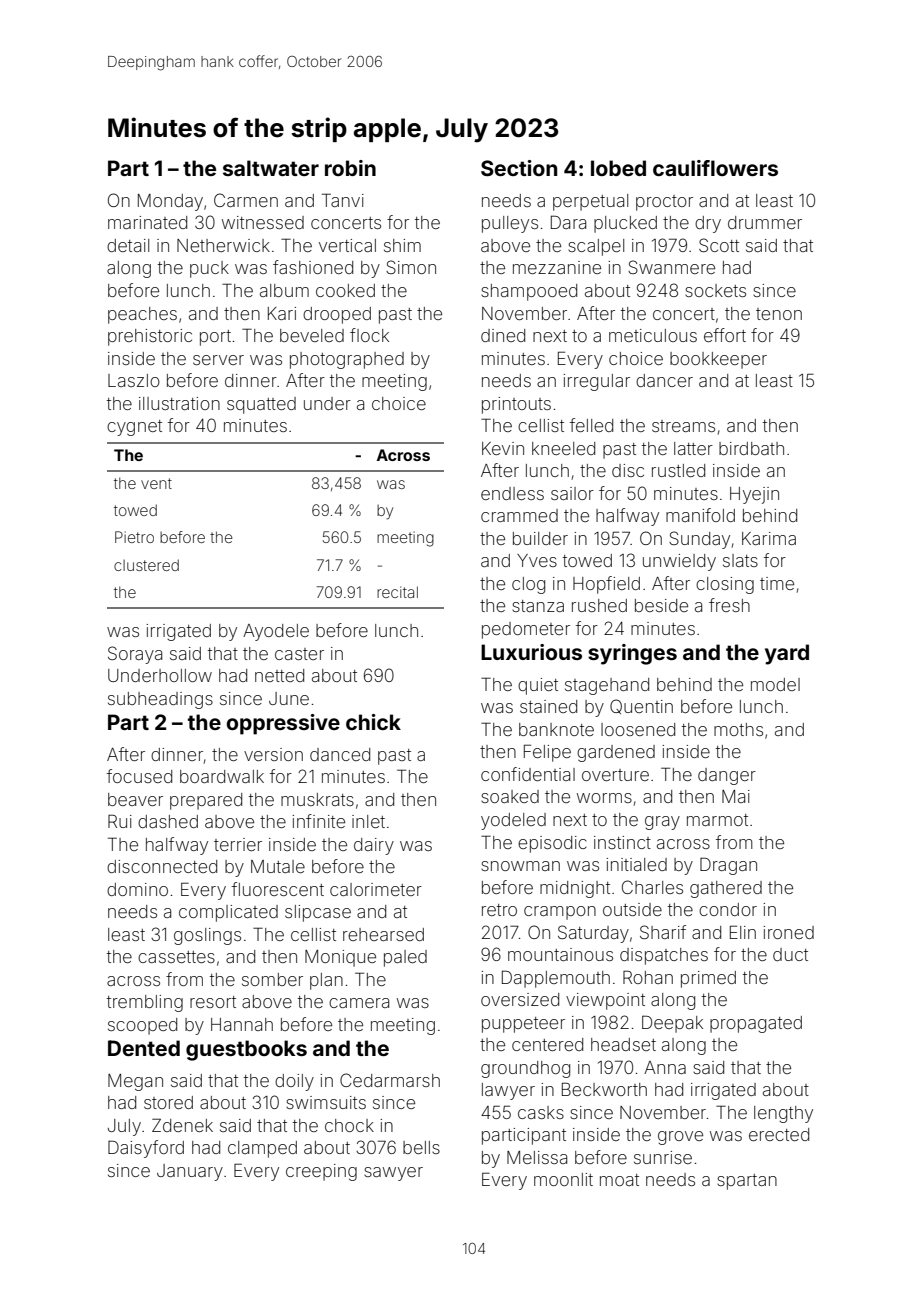 The image size is (924, 1311). I want to click on domino, so click(137, 889).
